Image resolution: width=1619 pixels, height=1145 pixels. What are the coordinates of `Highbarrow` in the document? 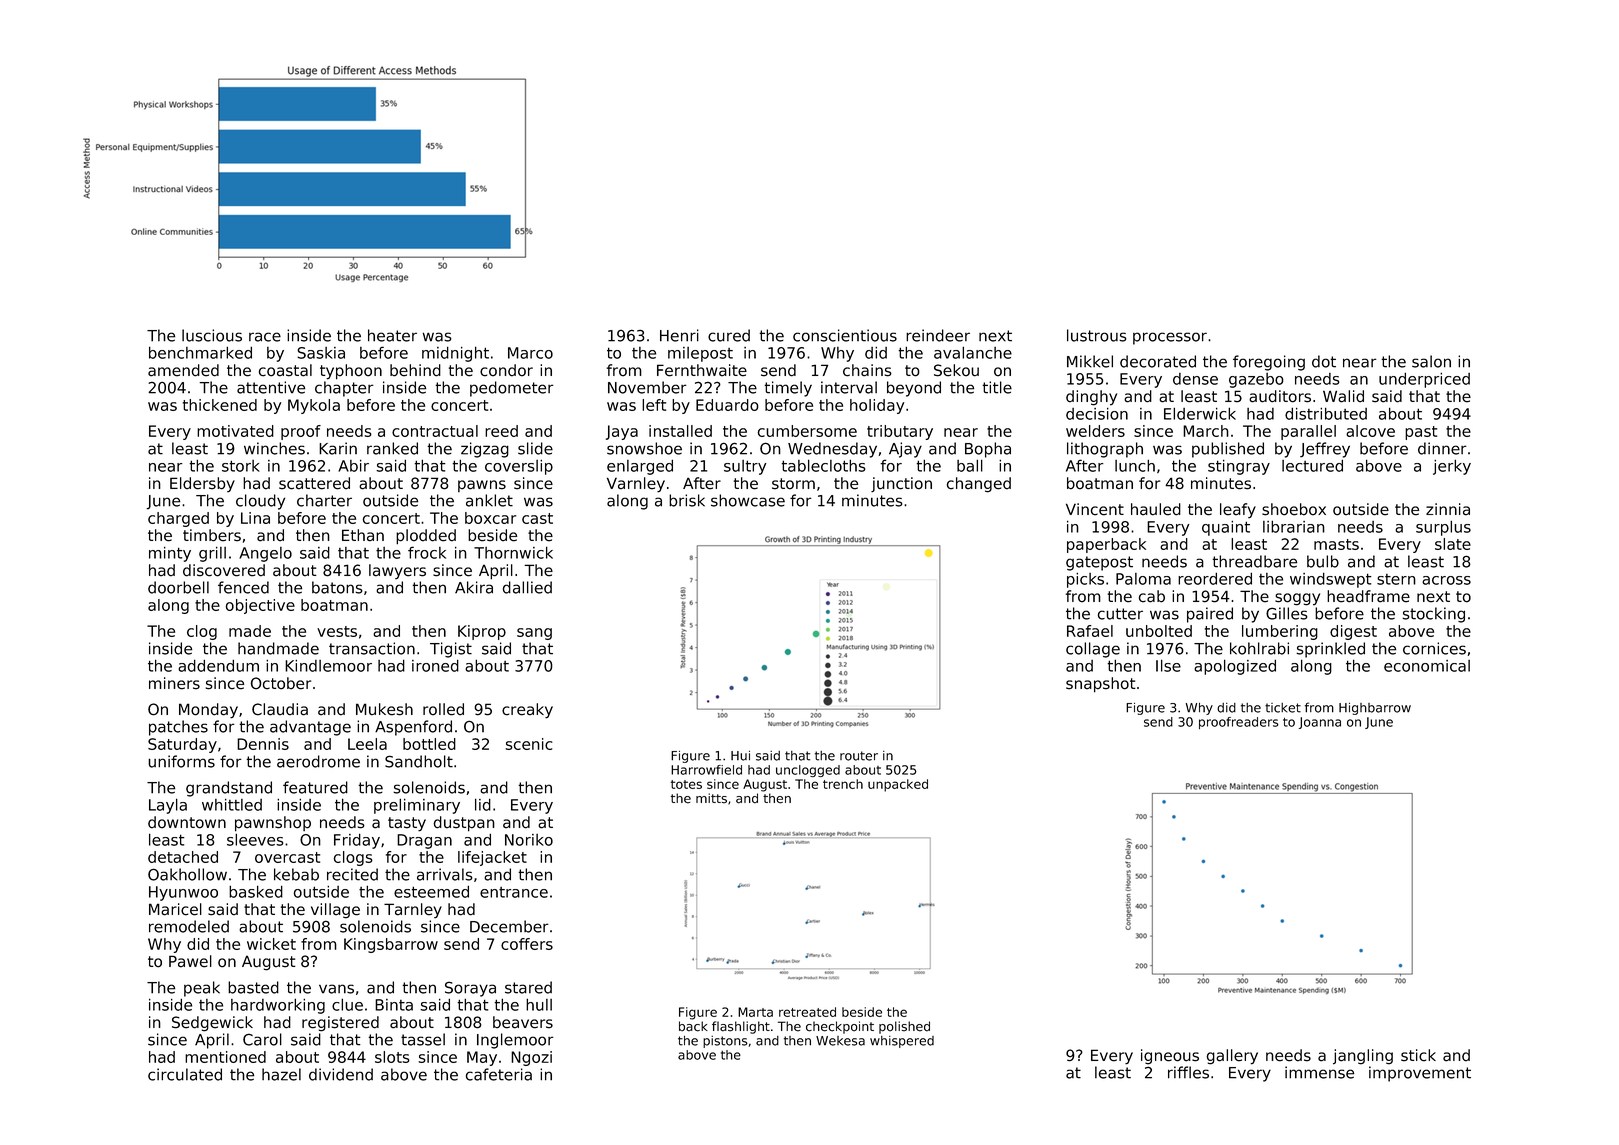 It's located at (1375, 709).
